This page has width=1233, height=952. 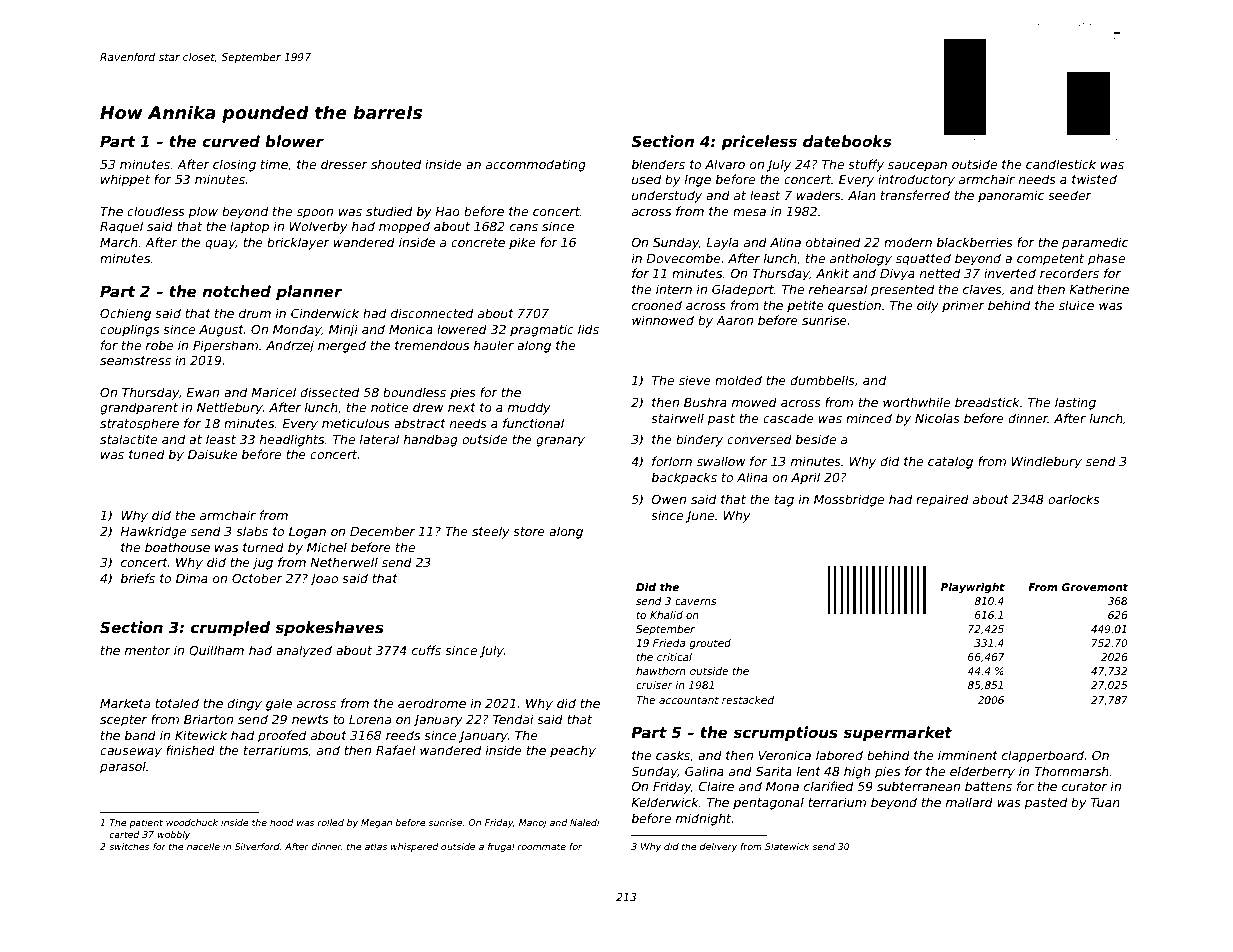 I want to click on pike, so click(x=522, y=243).
